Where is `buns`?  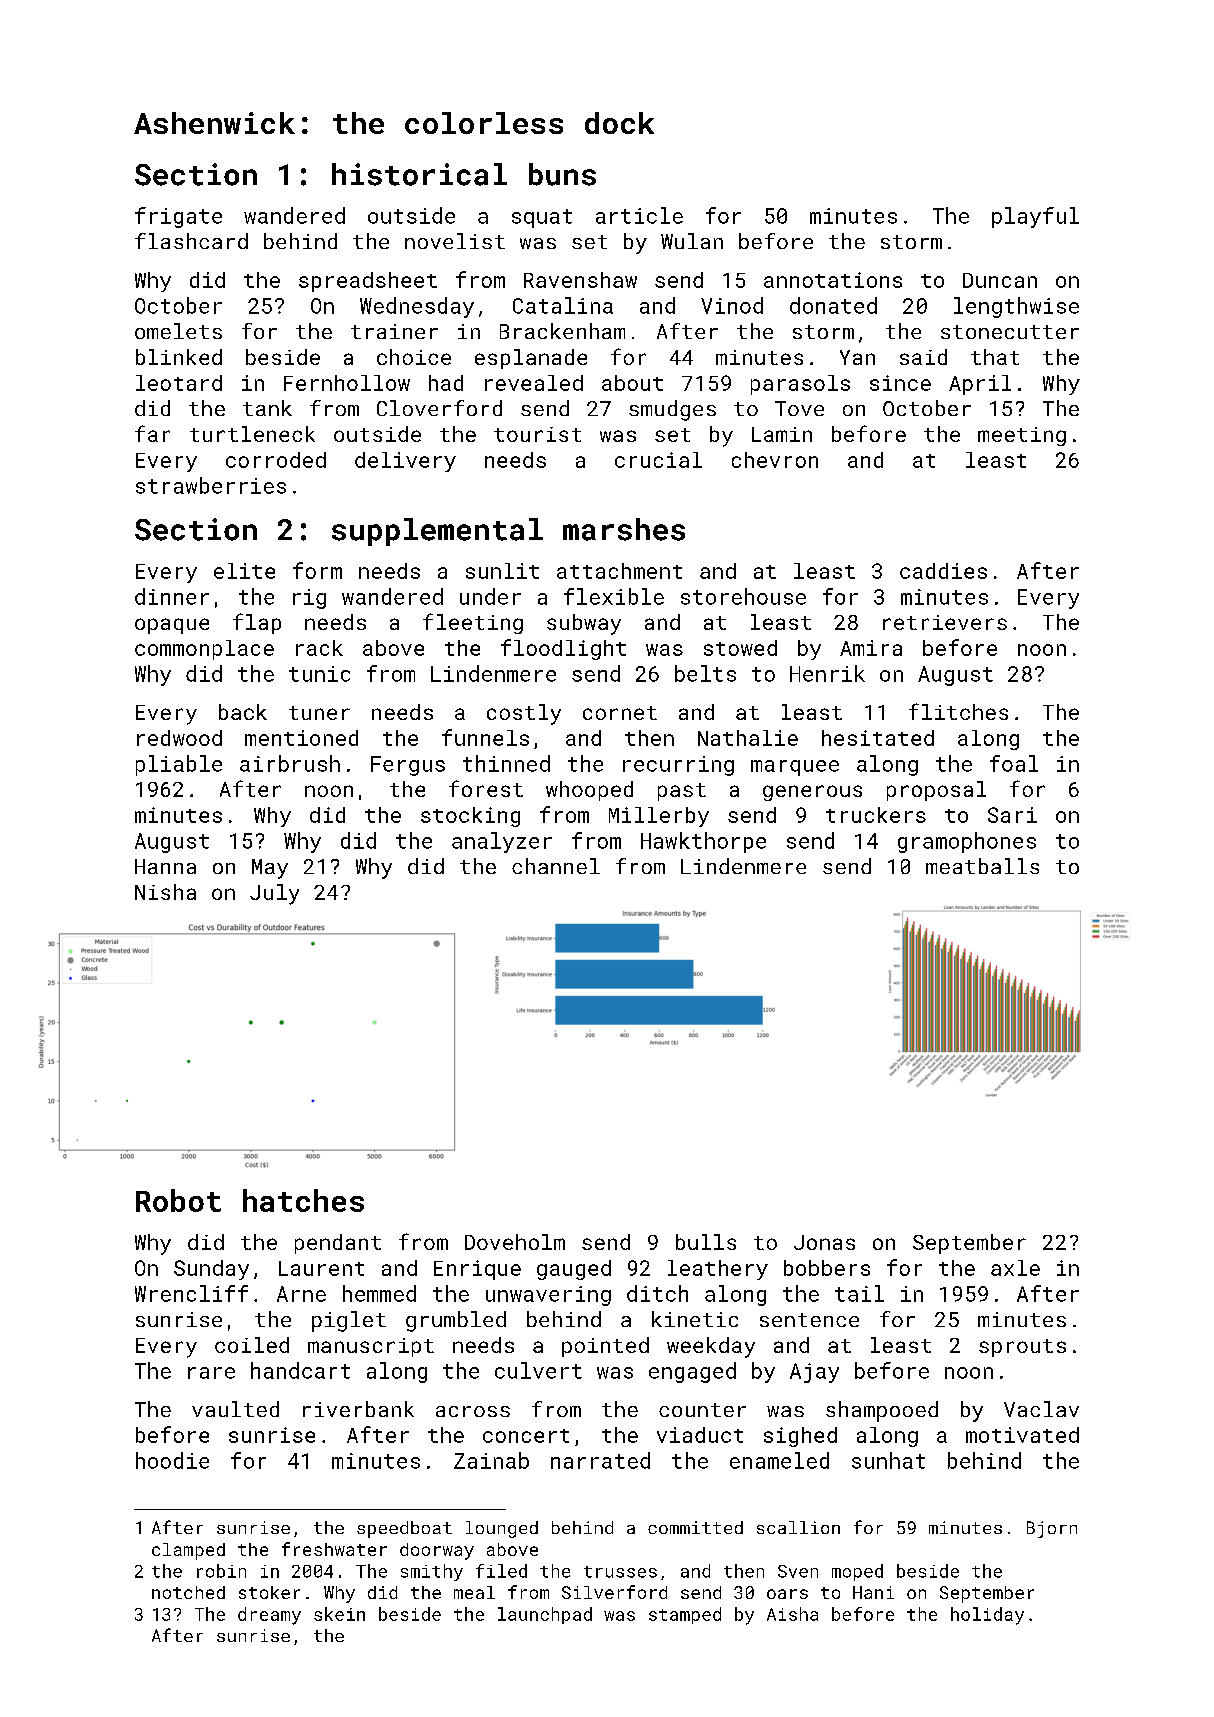 buns is located at coordinates (562, 174).
